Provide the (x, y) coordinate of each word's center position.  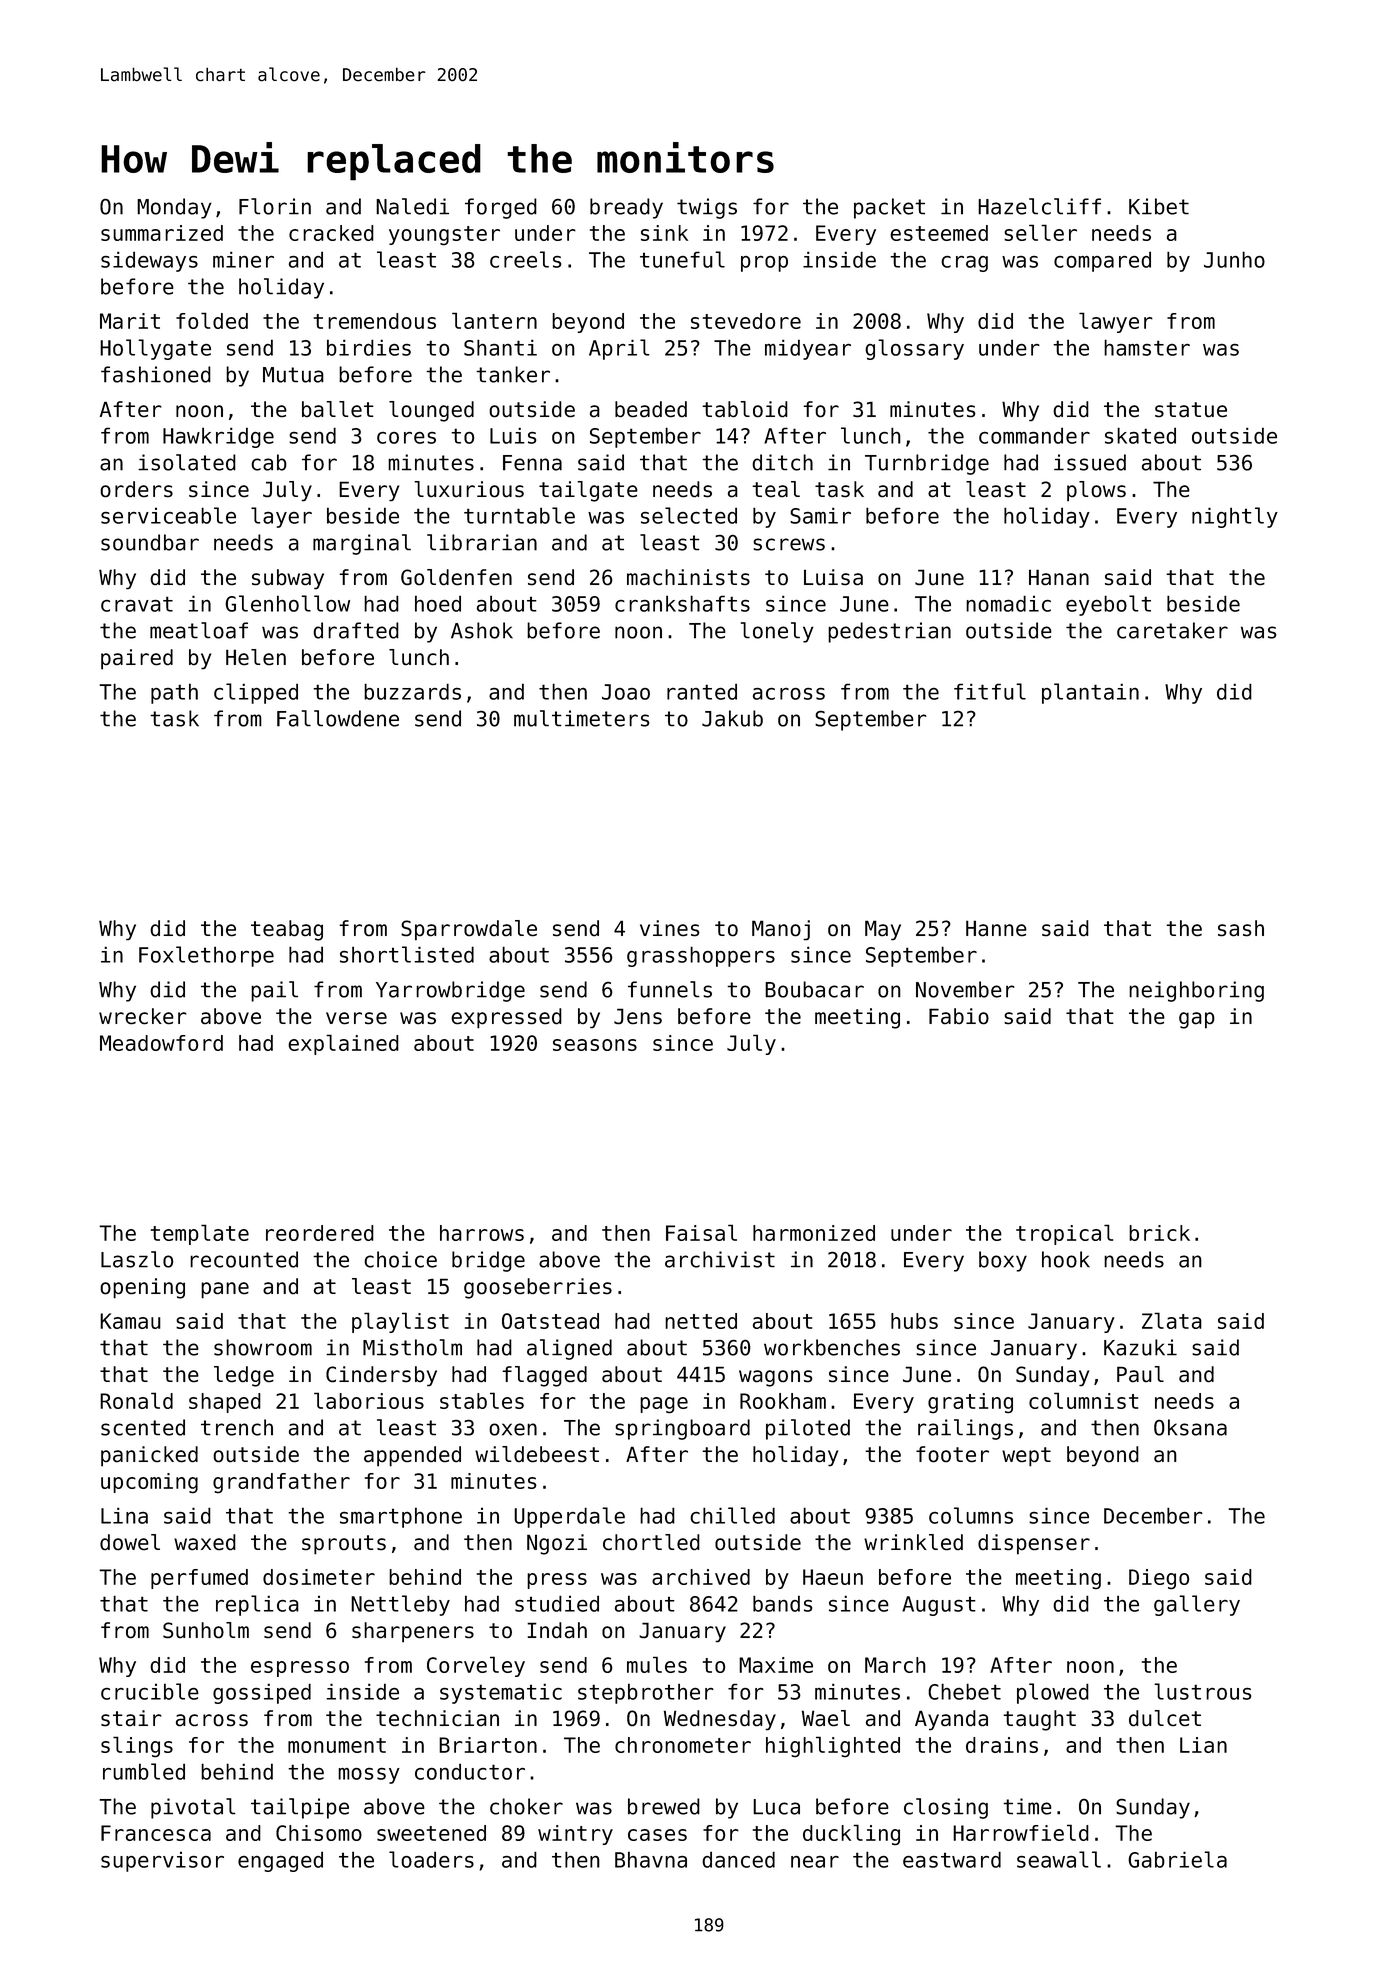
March (895, 1665)
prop (764, 264)
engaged (280, 1861)
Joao (626, 692)
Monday (174, 208)
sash (1241, 928)
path (174, 693)
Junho (1234, 259)
